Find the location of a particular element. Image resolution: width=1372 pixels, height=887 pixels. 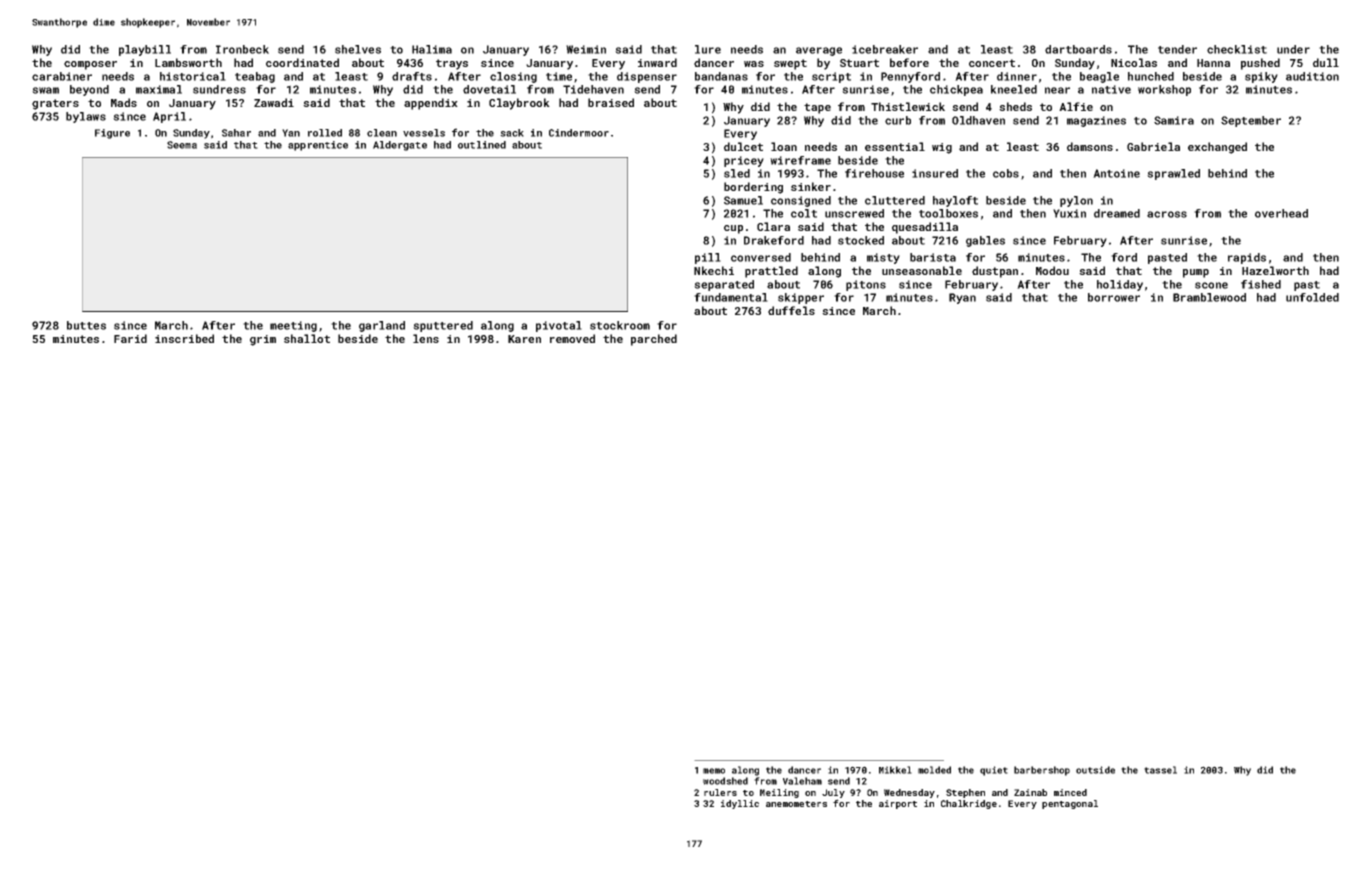

unfolded is located at coordinates (1312, 297).
